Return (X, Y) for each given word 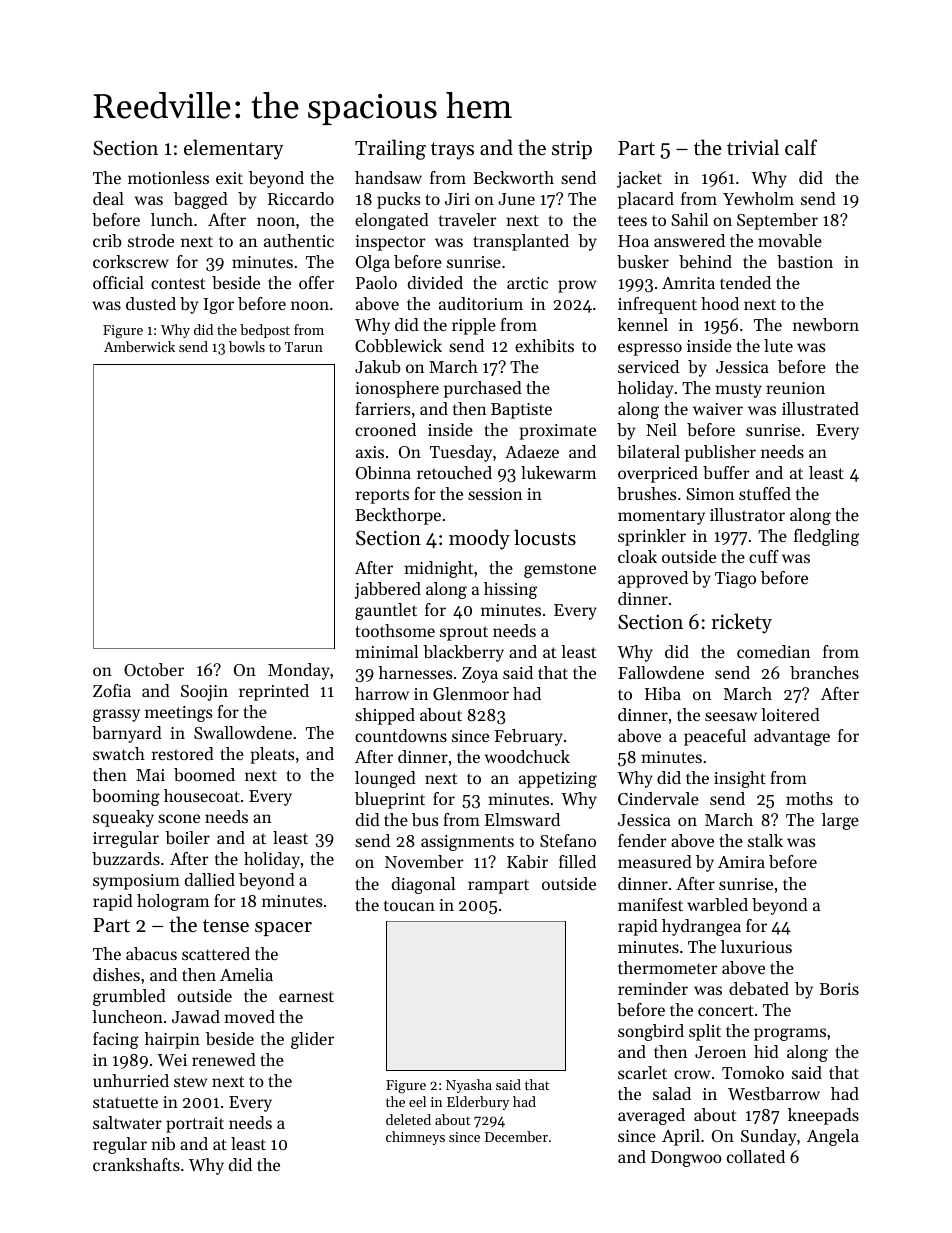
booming (126, 797)
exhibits (544, 345)
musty (738, 390)
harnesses (416, 672)
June (516, 199)
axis (370, 452)
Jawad (196, 1016)
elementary (234, 149)
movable (790, 240)
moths (809, 798)
